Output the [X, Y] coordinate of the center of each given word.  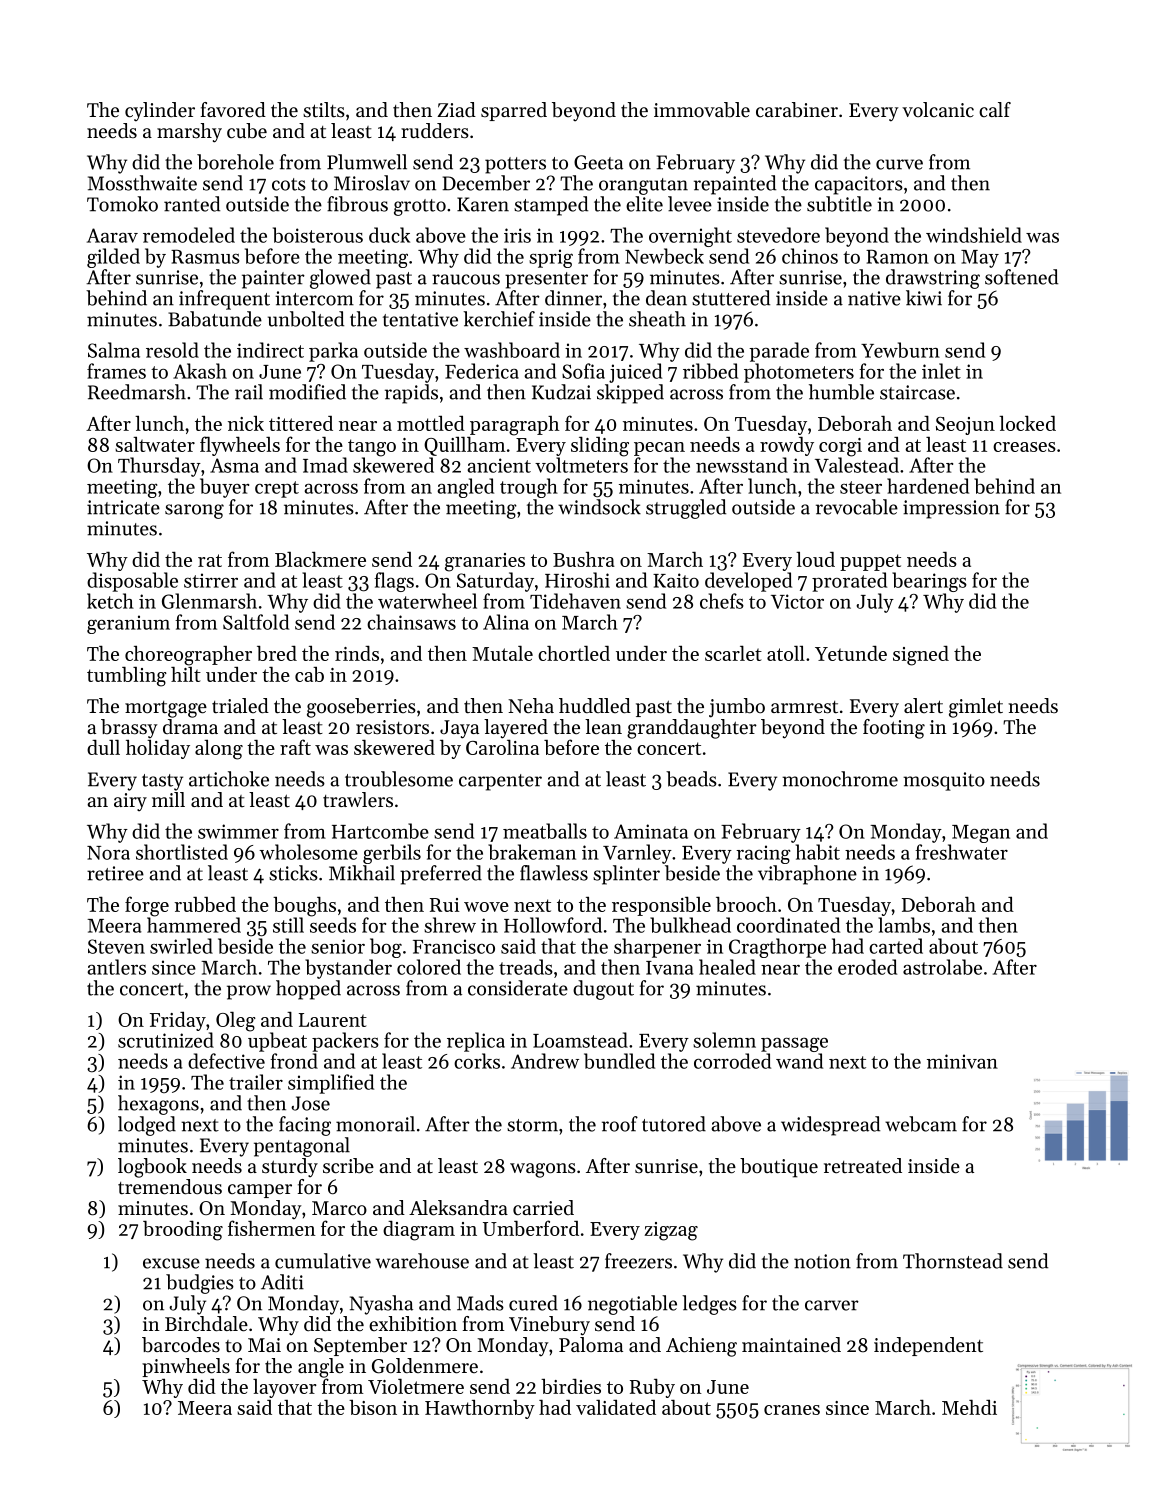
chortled [574, 653]
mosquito [944, 781]
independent [928, 1346]
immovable [702, 110]
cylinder [160, 112]
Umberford [531, 1228]
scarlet [733, 653]
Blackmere [320, 559]
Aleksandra [458, 1208]
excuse [171, 1263]
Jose [310, 1103]
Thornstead [953, 1261]
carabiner [797, 110]
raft [295, 747]
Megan [981, 834]
